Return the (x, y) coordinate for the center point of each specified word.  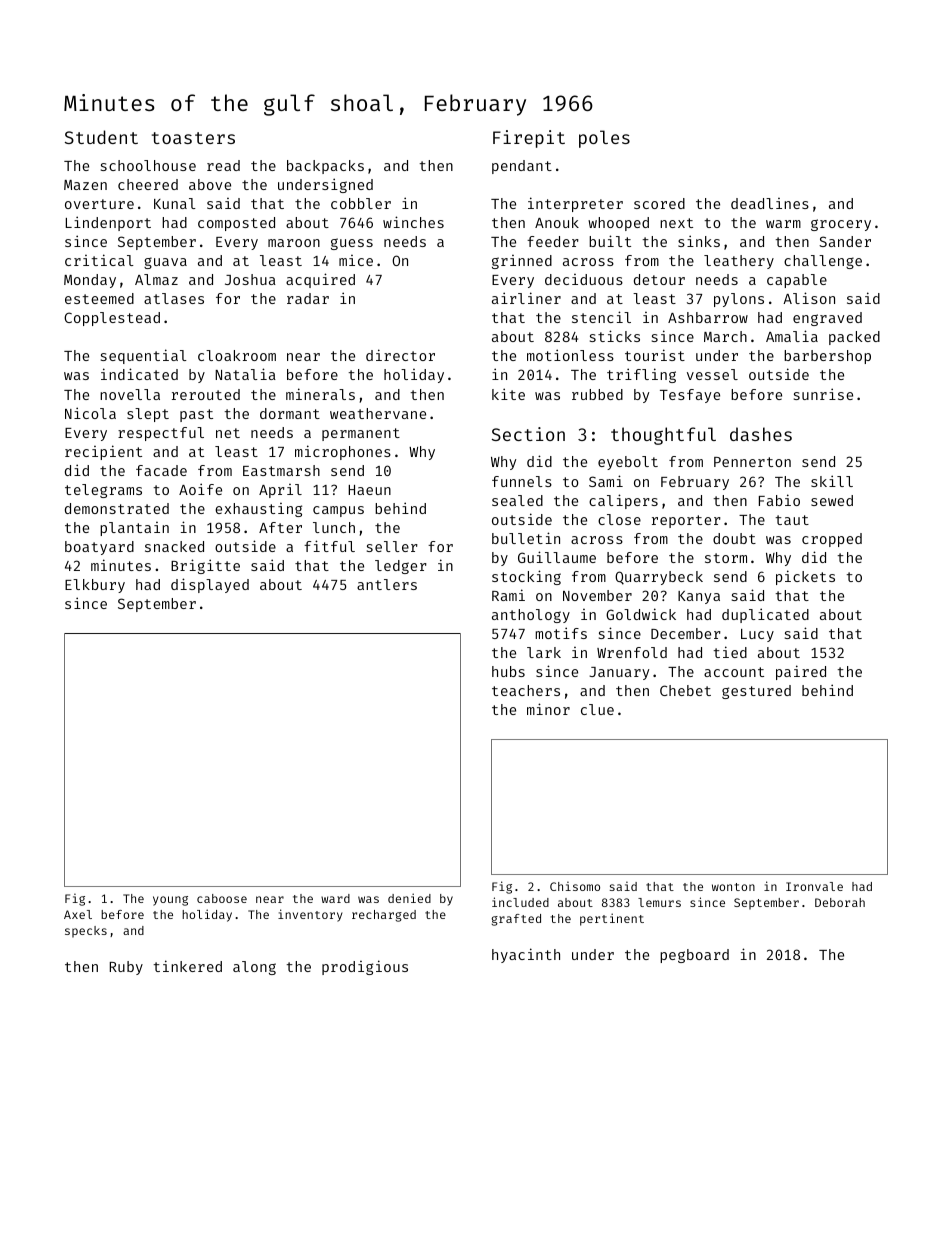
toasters (193, 138)
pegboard (694, 956)
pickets (805, 577)
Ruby (126, 968)
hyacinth (526, 955)
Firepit (529, 139)
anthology (531, 616)
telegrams (103, 491)
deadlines (770, 203)
